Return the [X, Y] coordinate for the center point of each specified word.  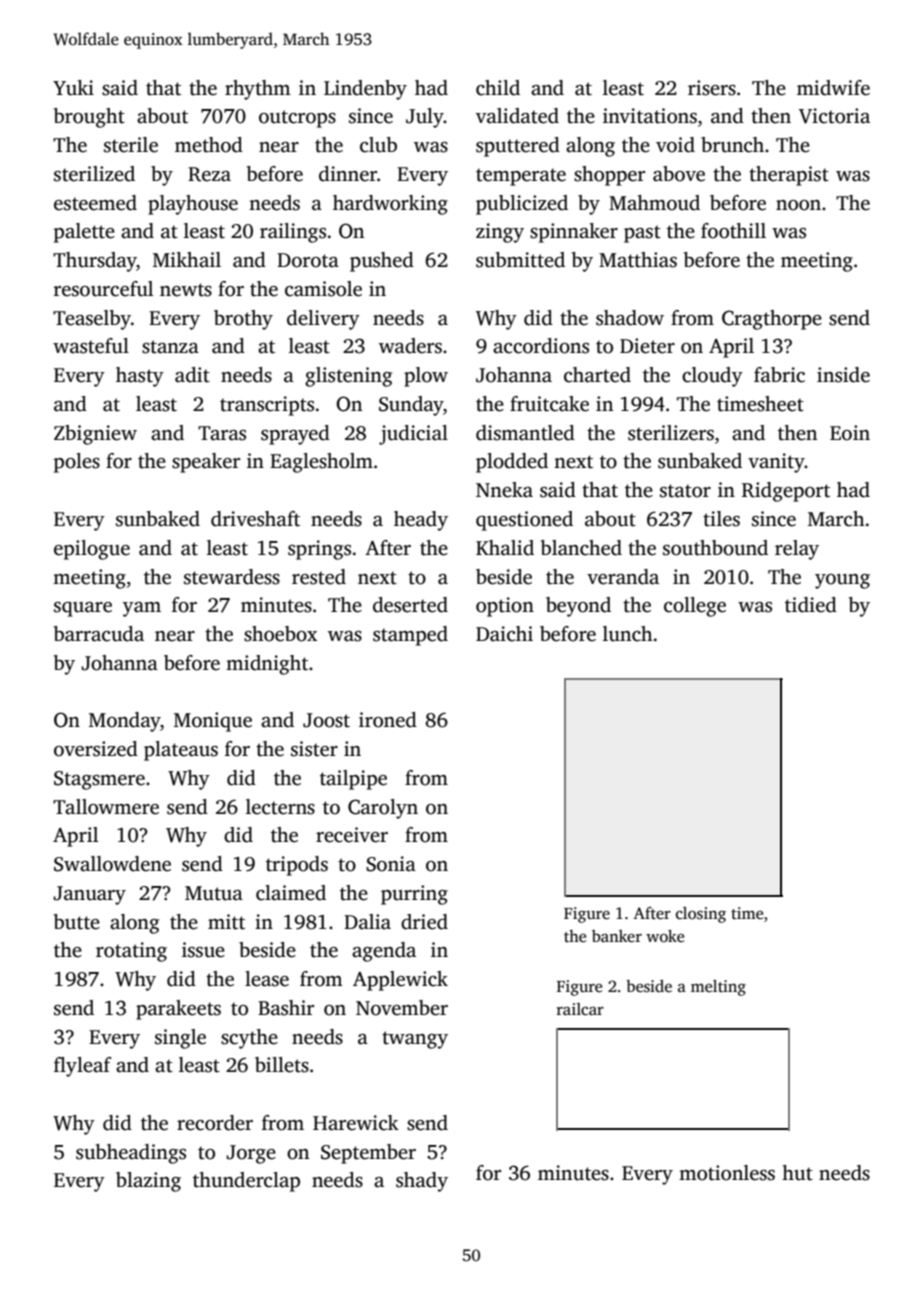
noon [798, 205]
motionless [727, 1173]
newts [186, 290]
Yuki [73, 88]
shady [422, 1182]
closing [701, 915]
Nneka [504, 490]
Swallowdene [112, 864]
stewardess [232, 577]
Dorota [308, 260]
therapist [789, 176]
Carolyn [383, 809]
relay [797, 550]
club [378, 145]
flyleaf [82, 1067]
